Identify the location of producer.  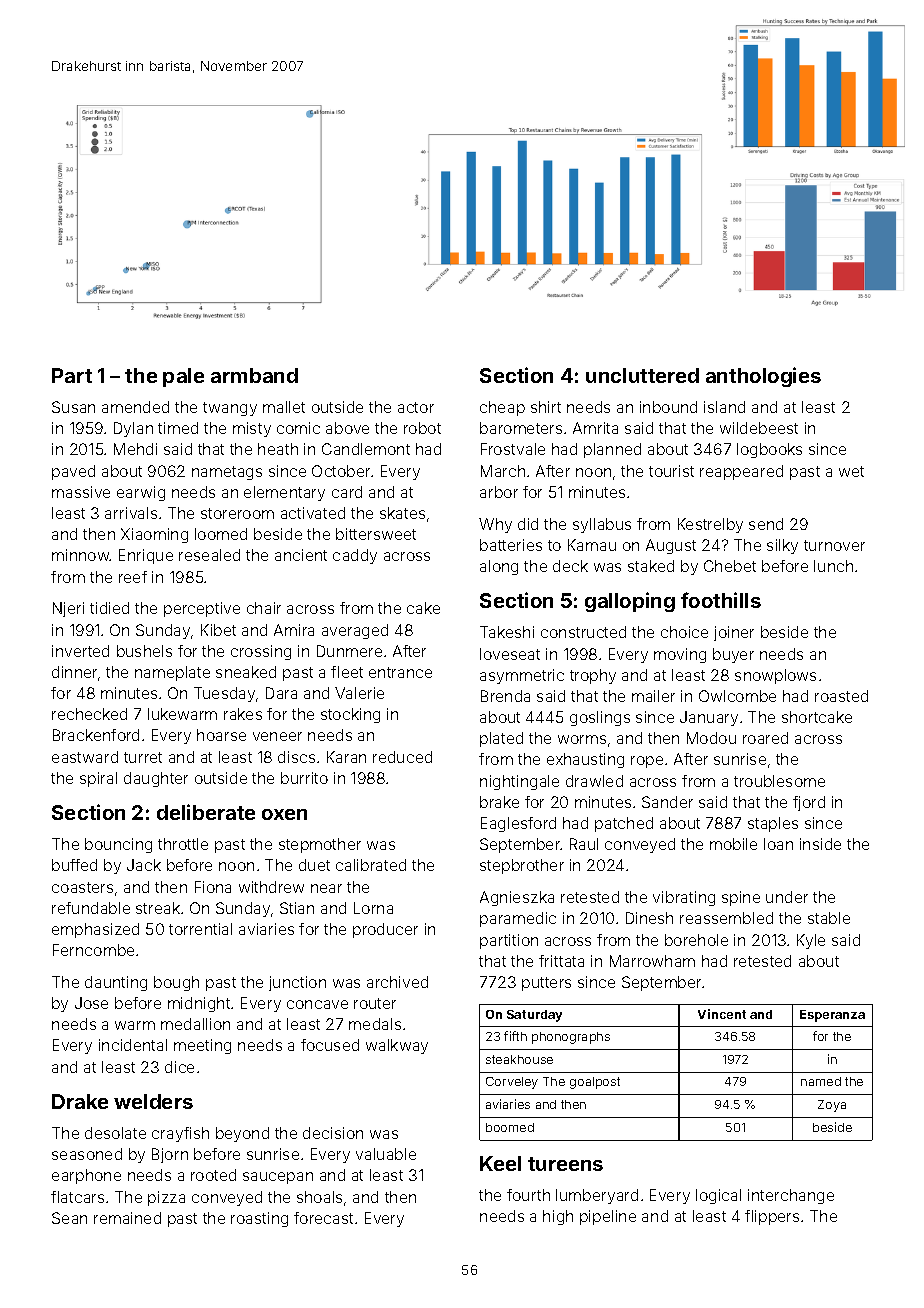
(385, 930).
